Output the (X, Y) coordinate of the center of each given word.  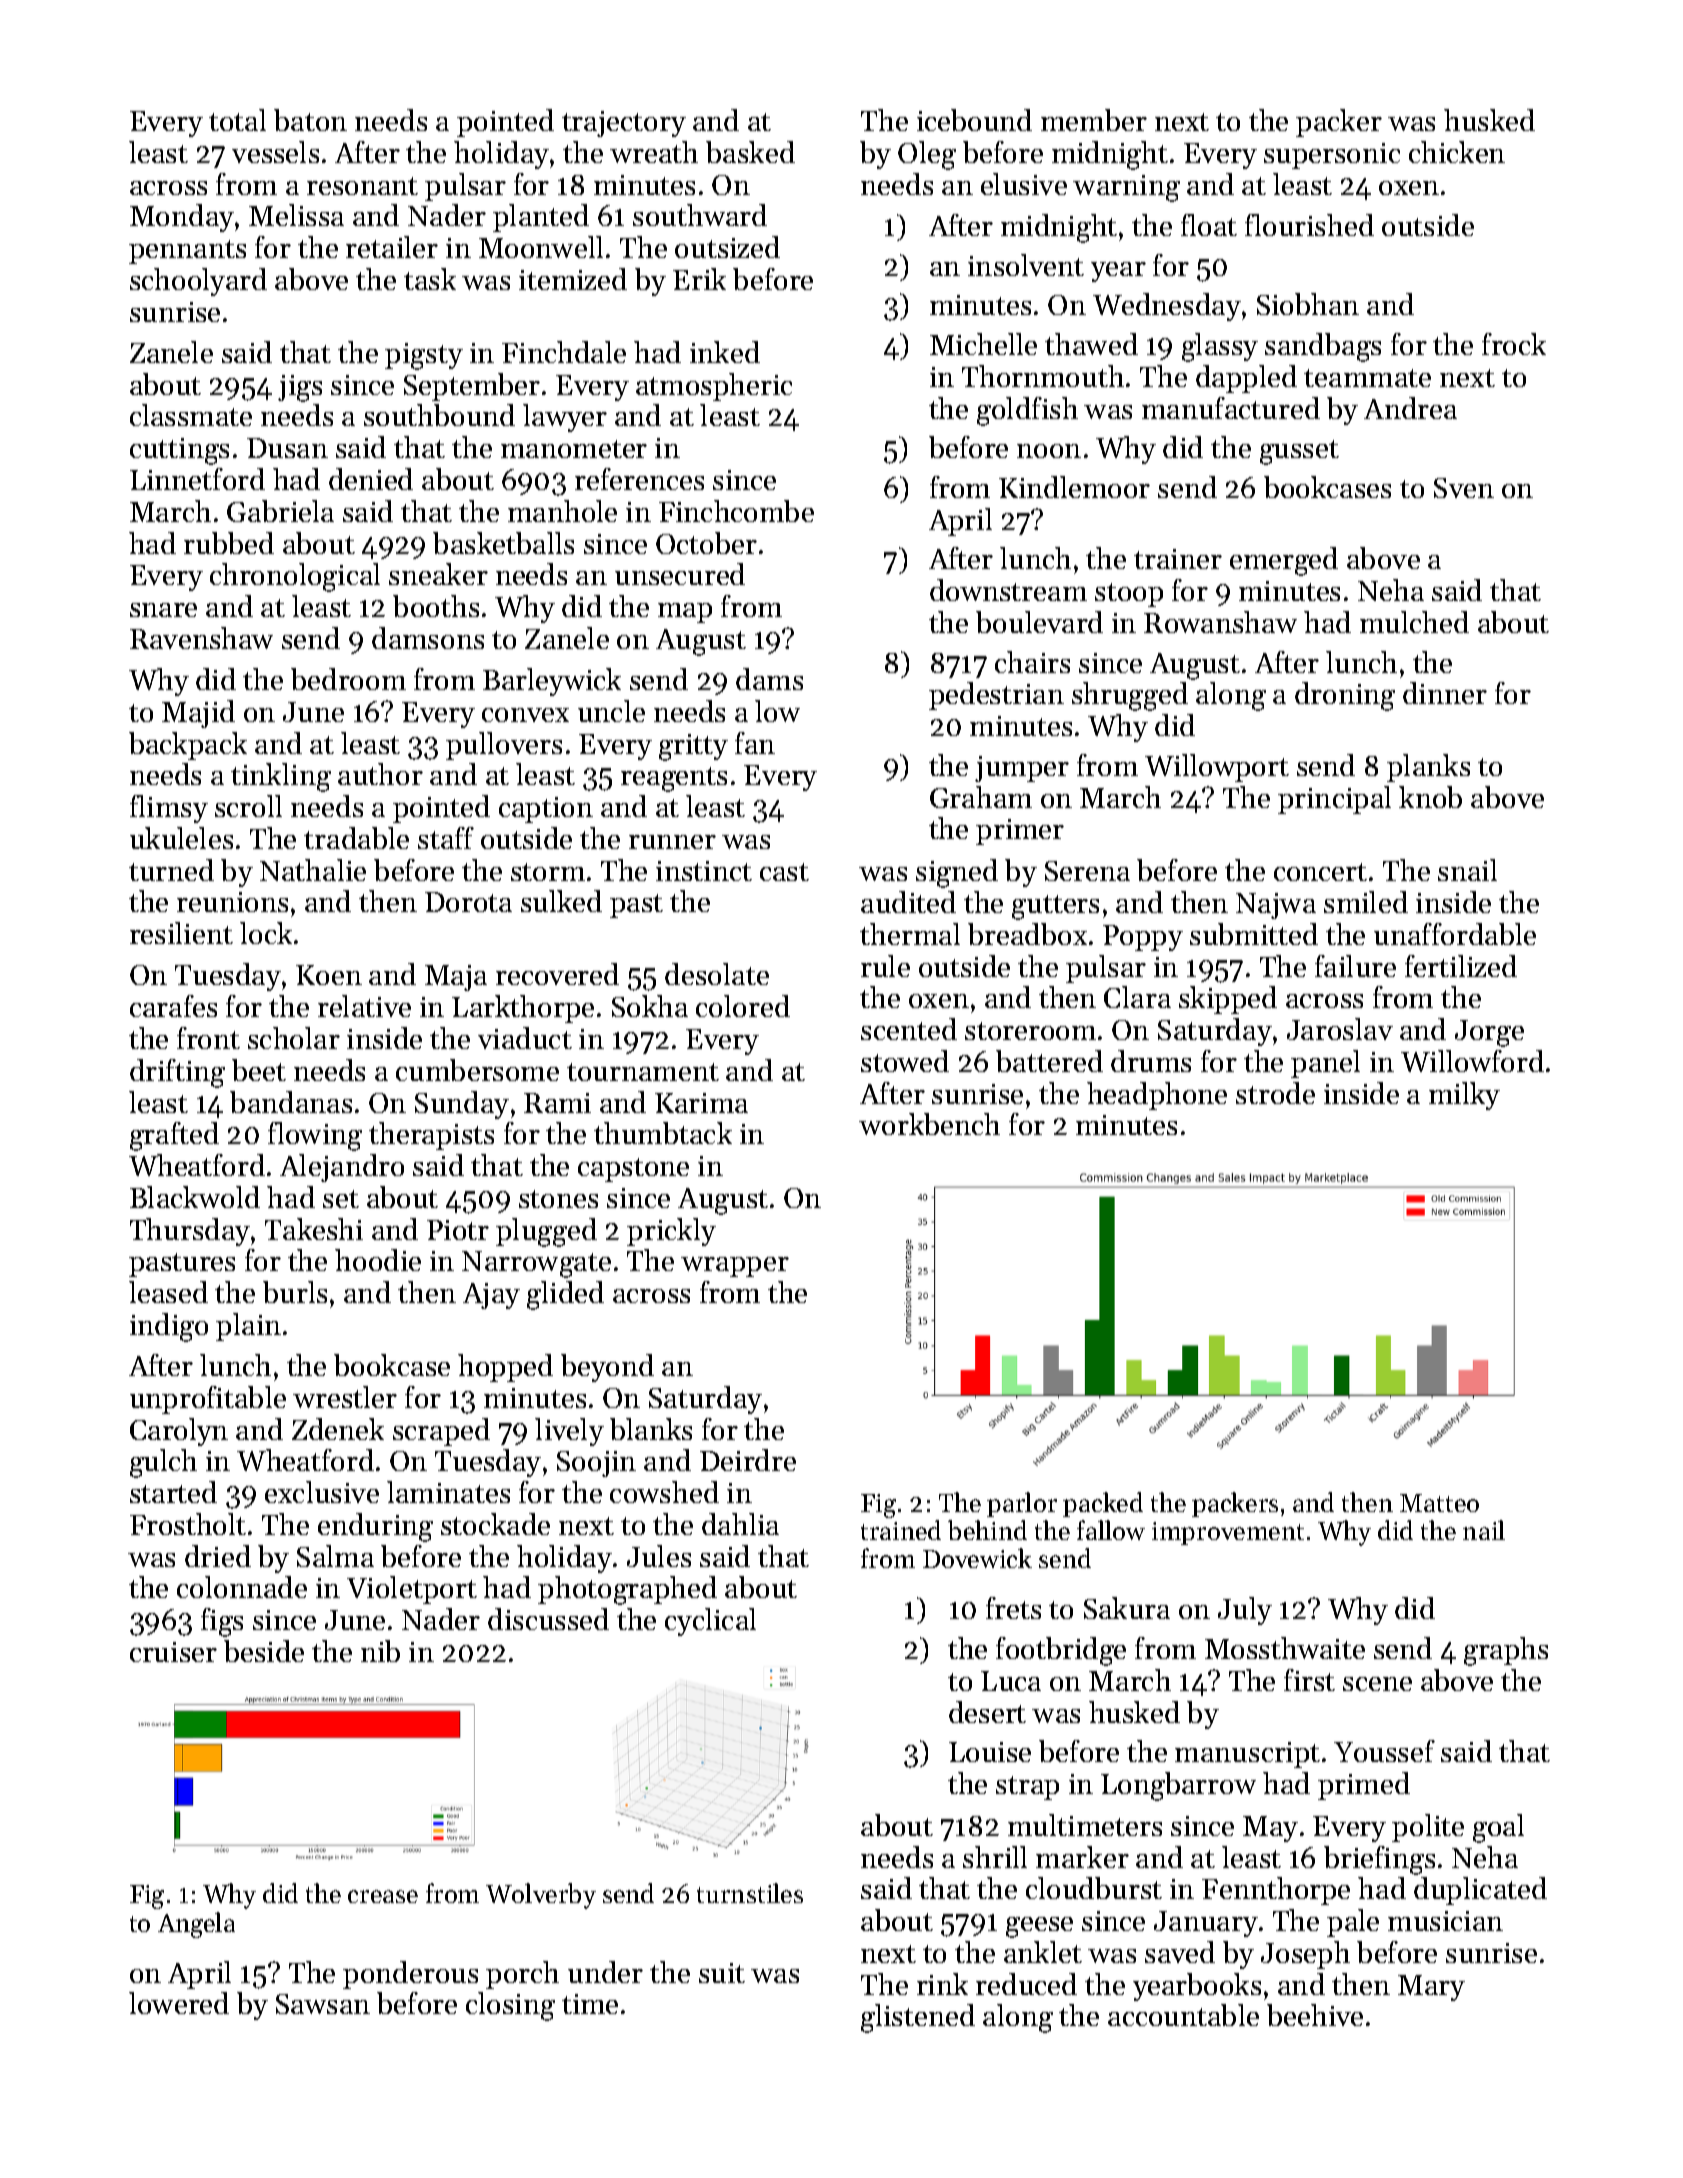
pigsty (424, 356)
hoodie (378, 1260)
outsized (727, 247)
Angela (196, 1925)
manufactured (1231, 408)
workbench (929, 1124)
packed (1103, 1504)
